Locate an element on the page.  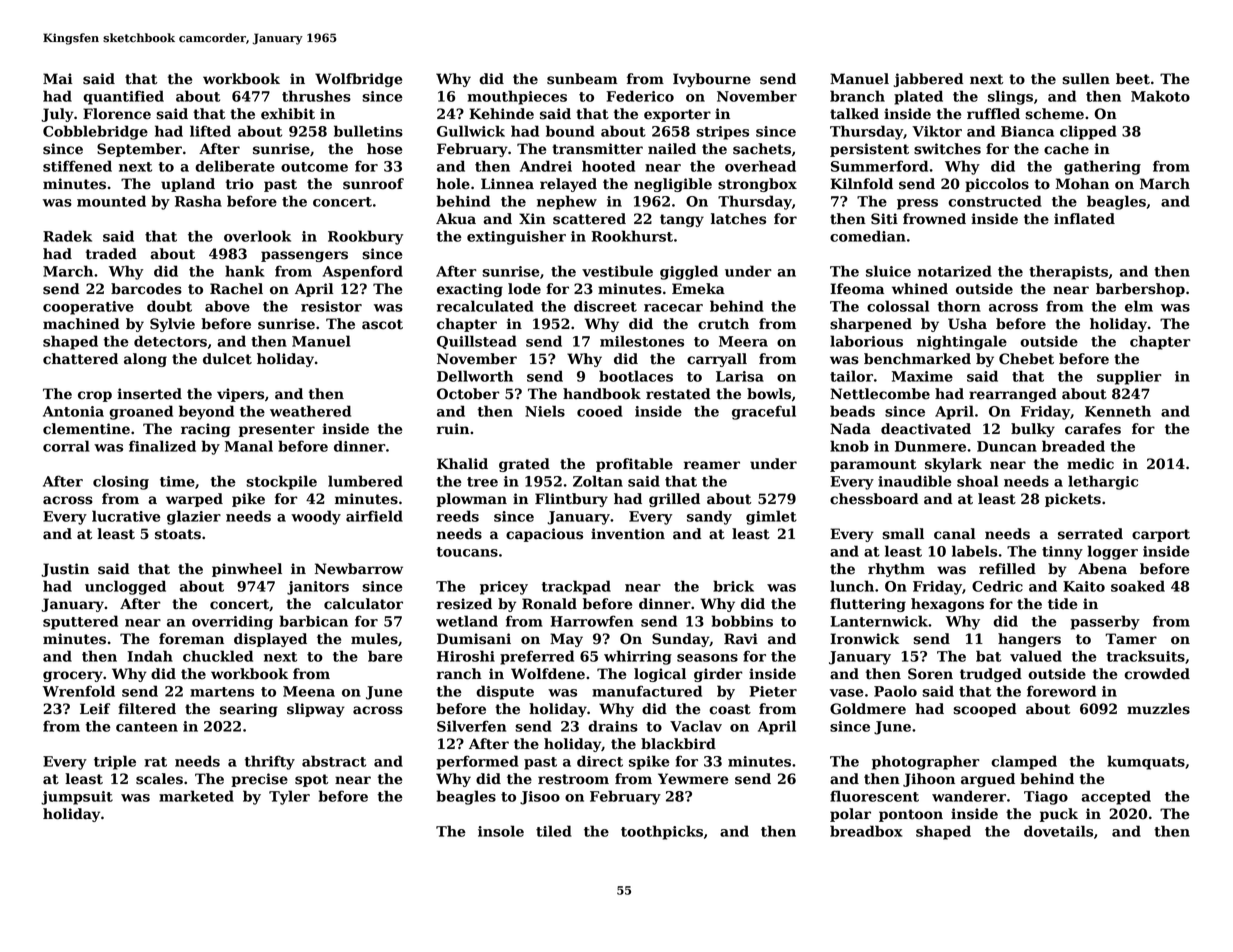
therapists is located at coordinates (1068, 272).
